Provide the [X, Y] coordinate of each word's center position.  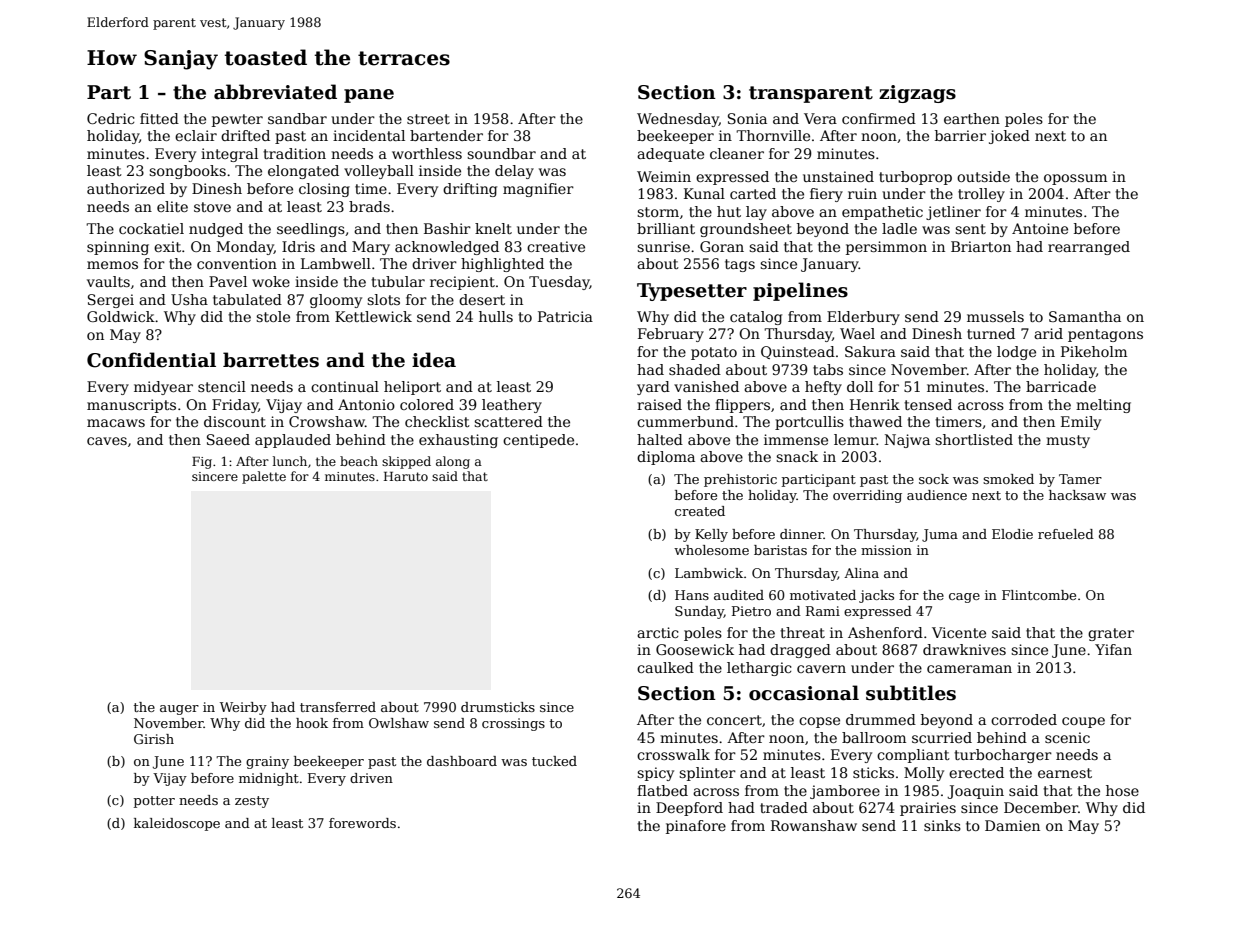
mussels [995, 316]
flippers [742, 406]
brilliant [666, 228]
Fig [202, 463]
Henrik [875, 404]
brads [369, 206]
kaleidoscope [177, 824]
